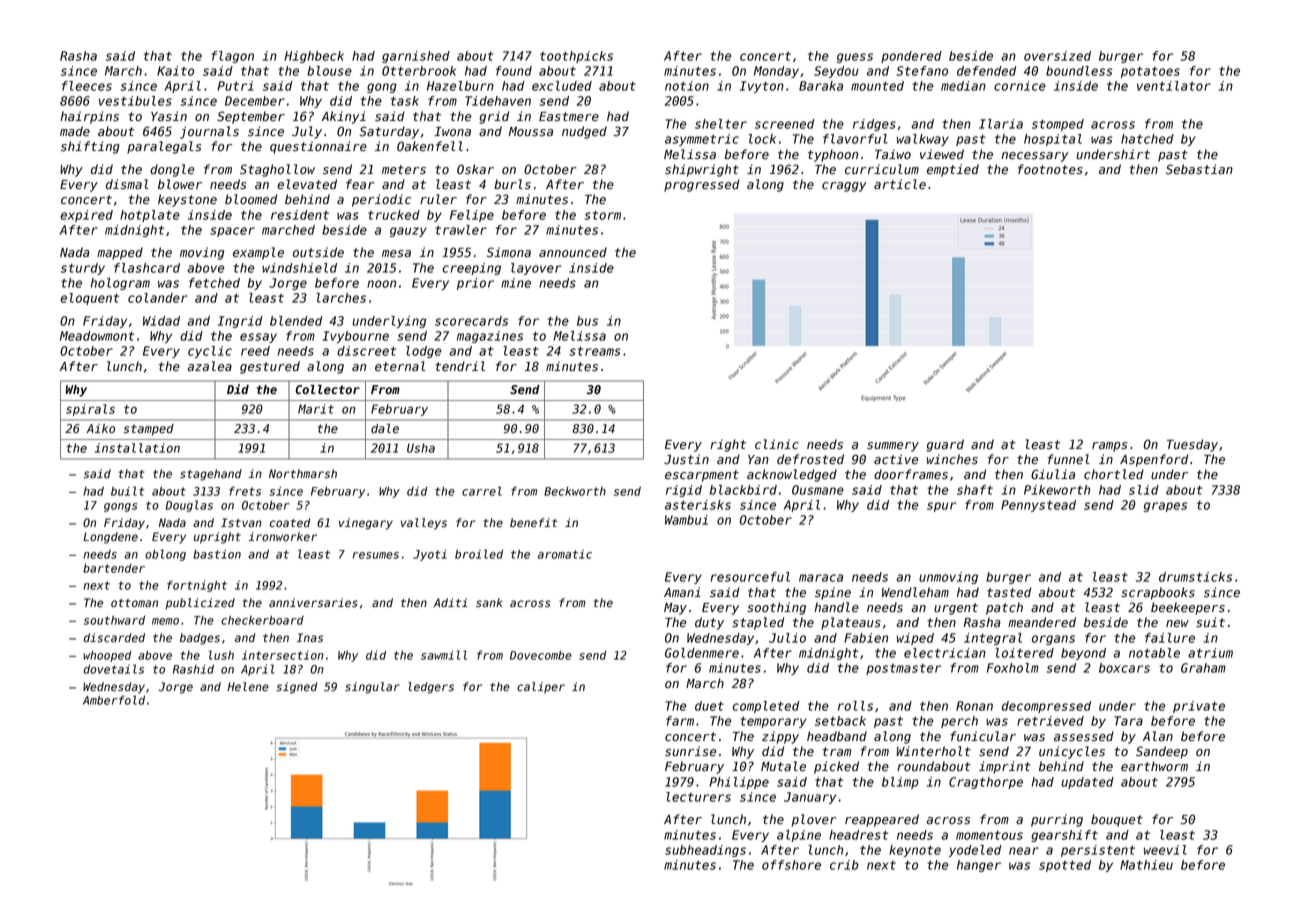 This screenshot has width=1308, height=924. Describe the element at coordinates (1210, 653) in the screenshot. I see `atrium` at that location.
